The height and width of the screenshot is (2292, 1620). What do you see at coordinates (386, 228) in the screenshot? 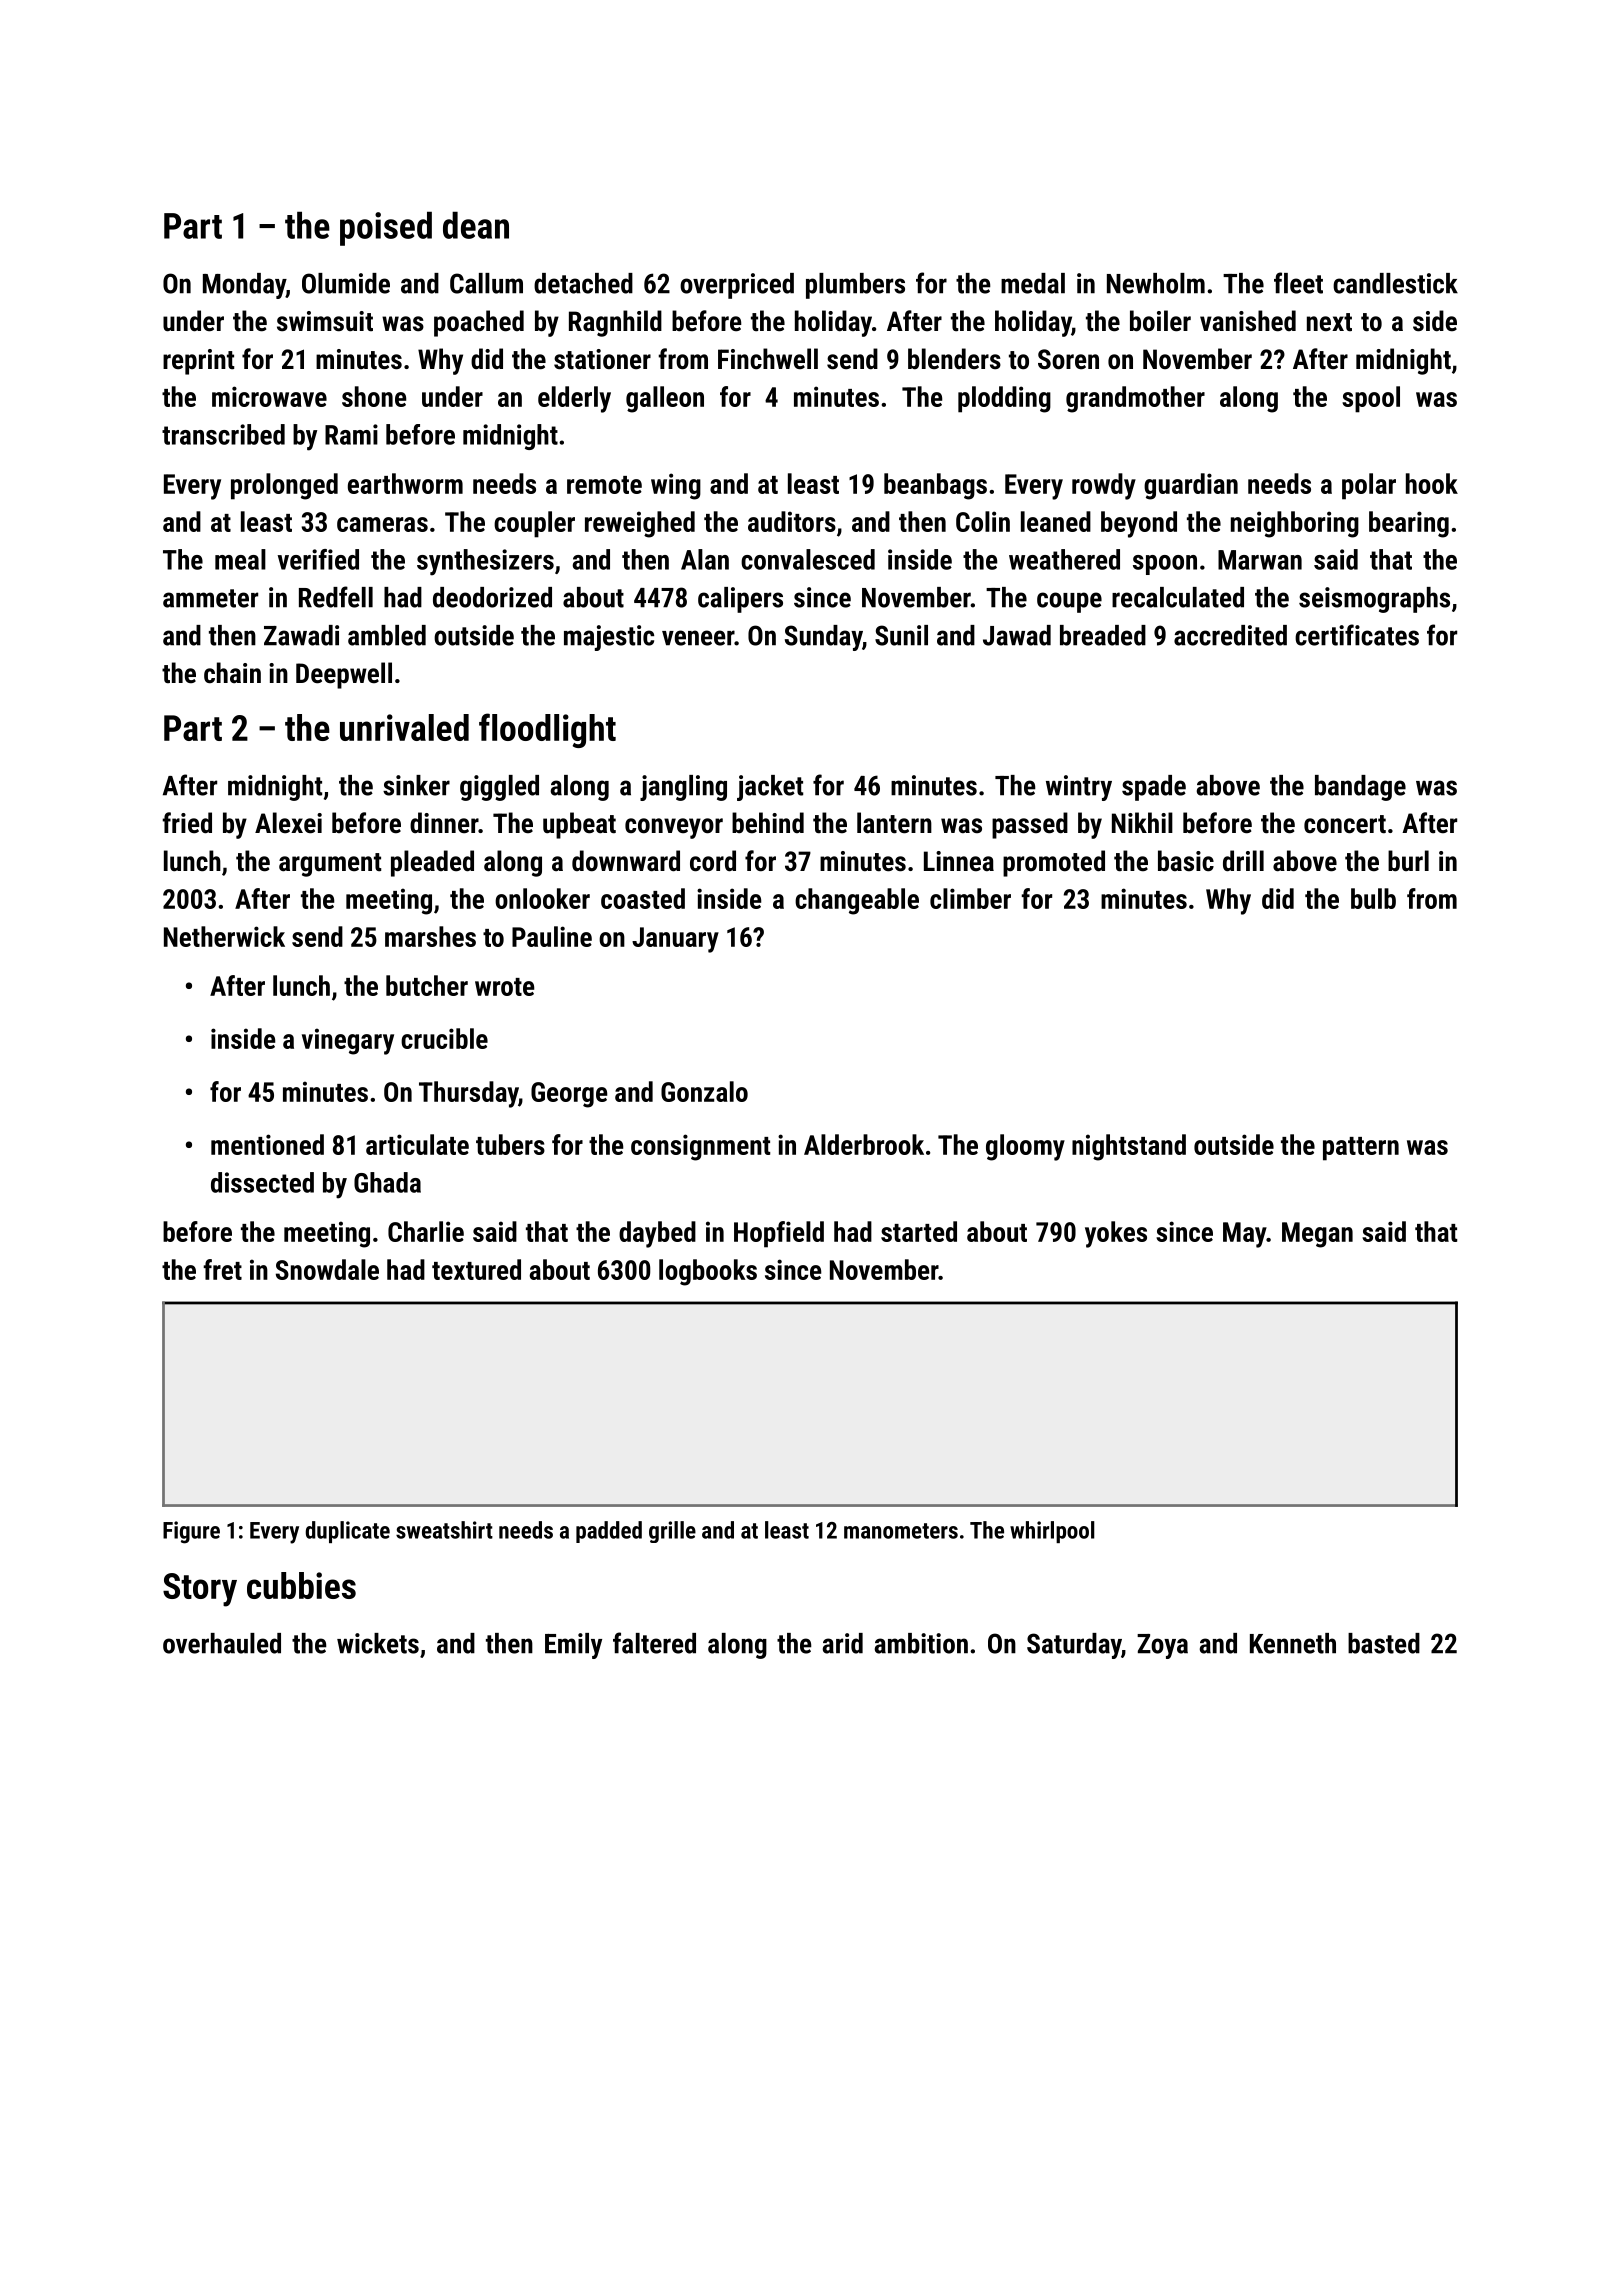
I see `poised` at bounding box center [386, 228].
